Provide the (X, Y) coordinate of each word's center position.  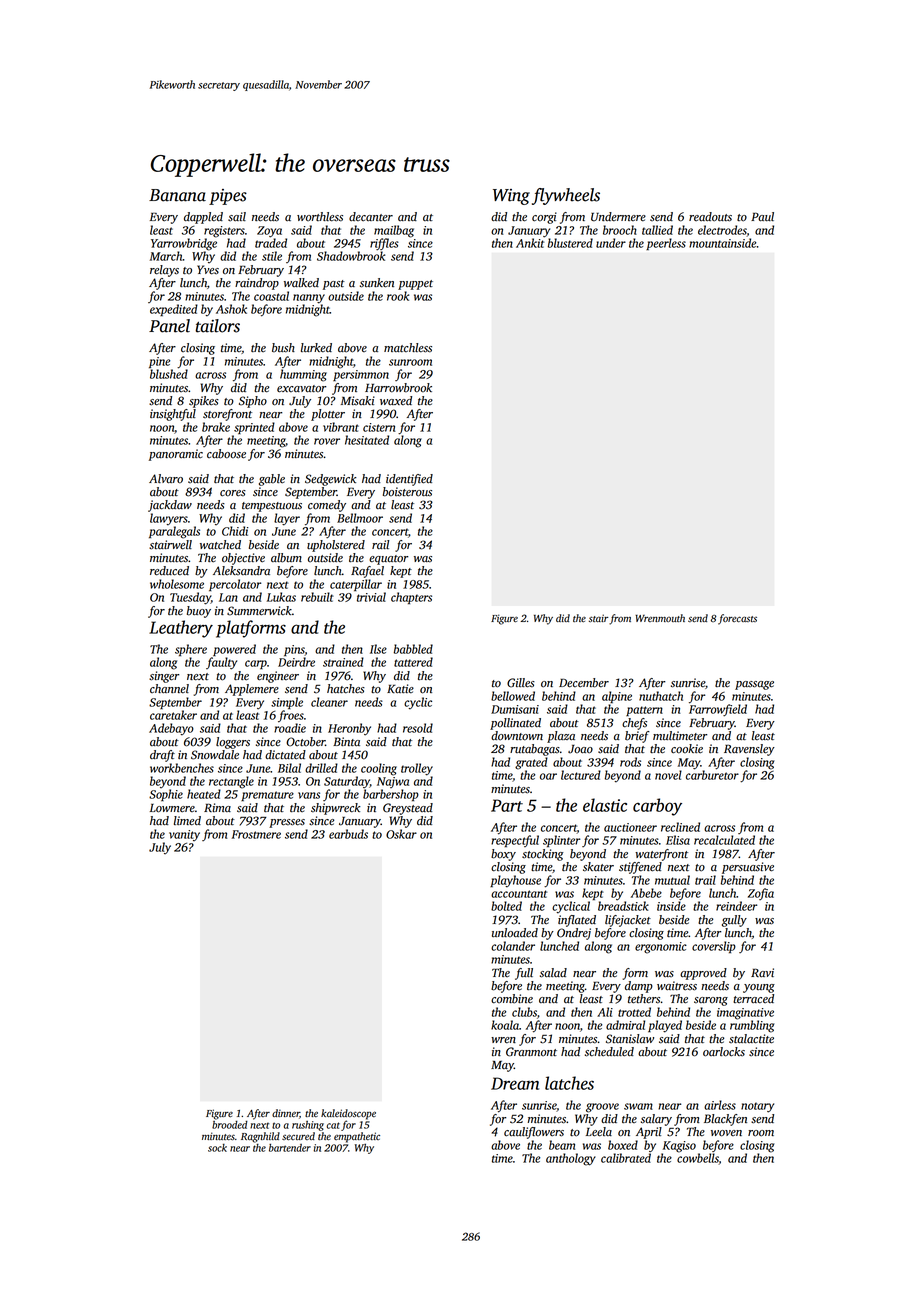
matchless (408, 348)
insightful (173, 415)
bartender (290, 1148)
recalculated (724, 840)
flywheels (566, 196)
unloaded (515, 933)
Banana (177, 195)
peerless (666, 244)
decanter (371, 217)
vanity (184, 835)
